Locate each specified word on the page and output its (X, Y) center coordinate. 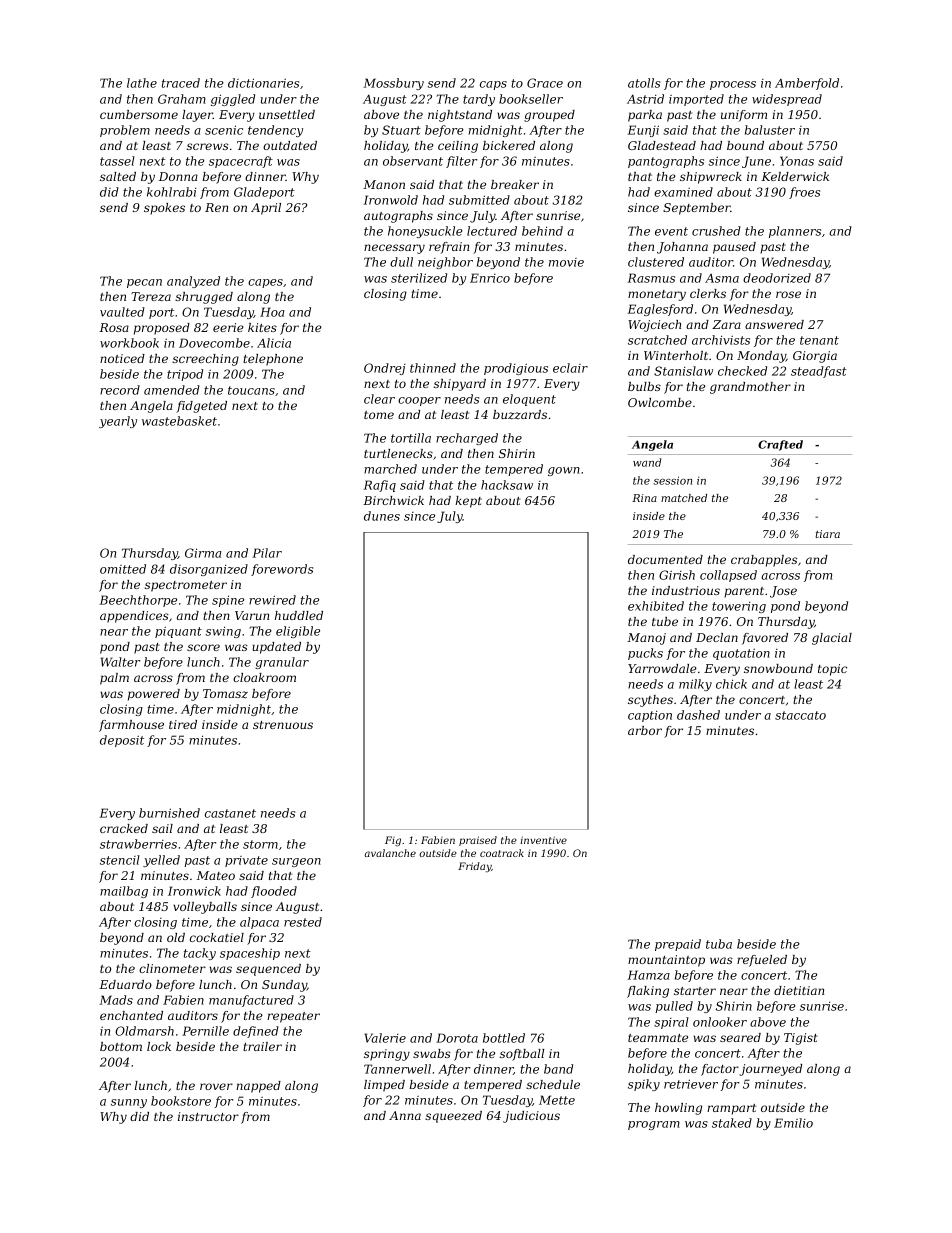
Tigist (801, 1039)
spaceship (250, 954)
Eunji (643, 131)
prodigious (516, 369)
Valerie (385, 1038)
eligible (298, 632)
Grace (545, 83)
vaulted (122, 312)
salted (118, 176)
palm (114, 679)
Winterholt (676, 355)
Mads (116, 1000)
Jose (783, 592)
